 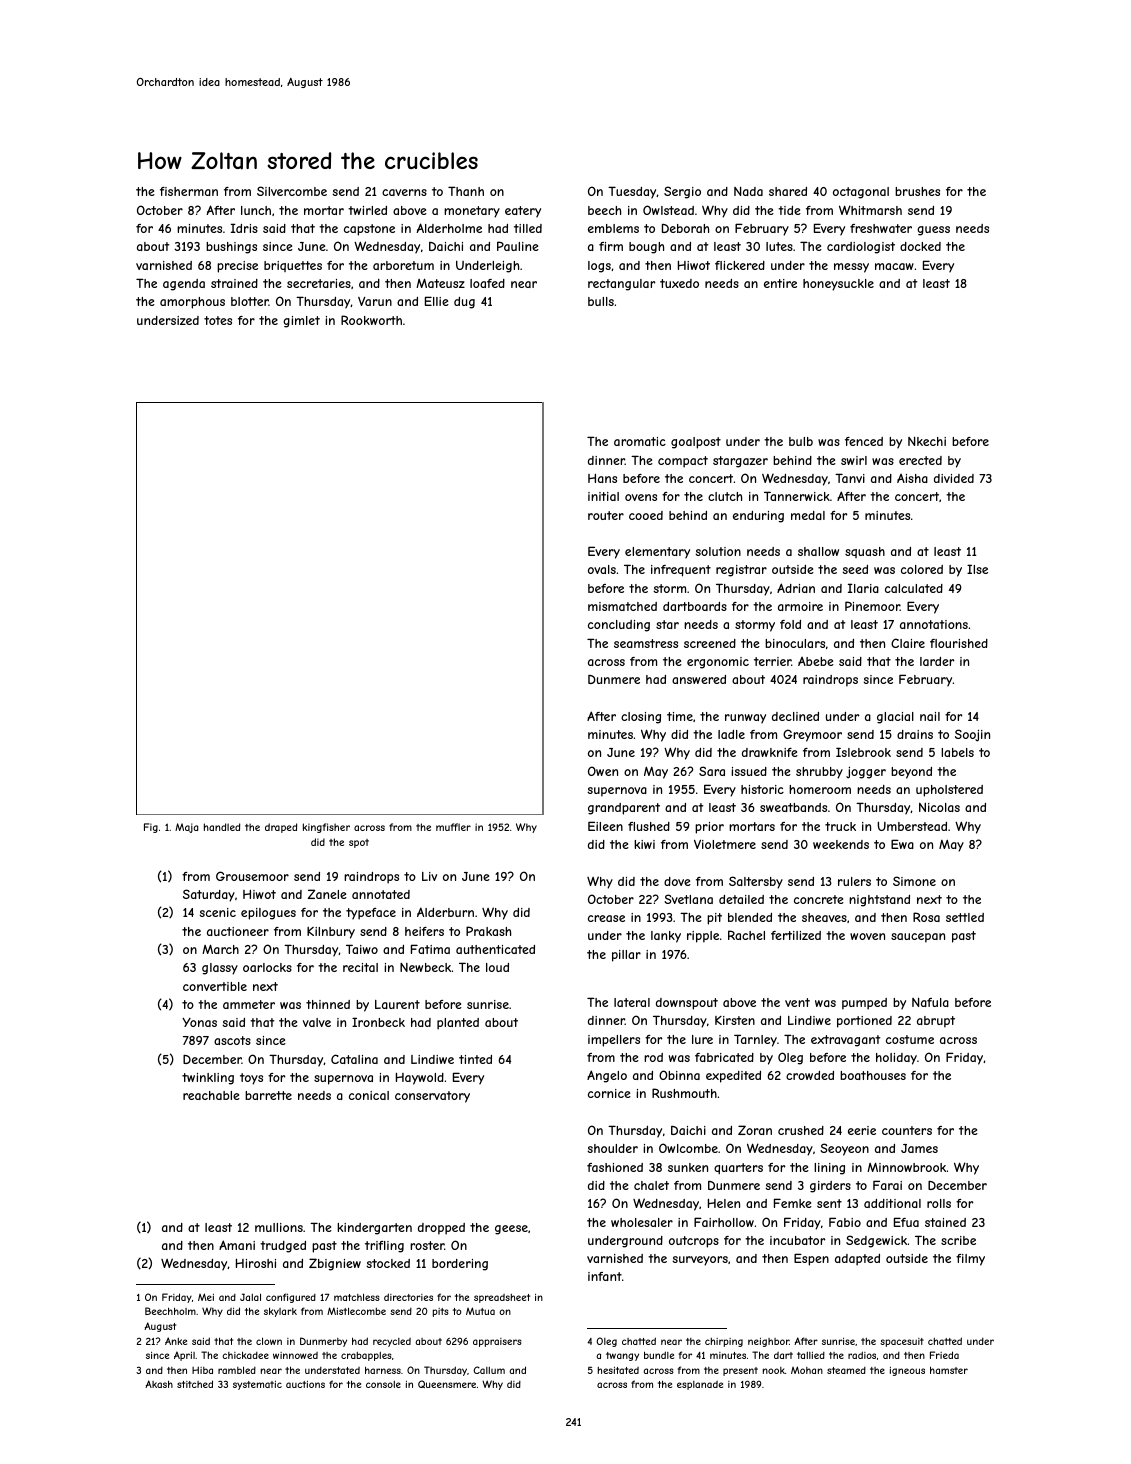 What do you see at coordinates (218, 320) in the image?
I see `totes` at bounding box center [218, 320].
